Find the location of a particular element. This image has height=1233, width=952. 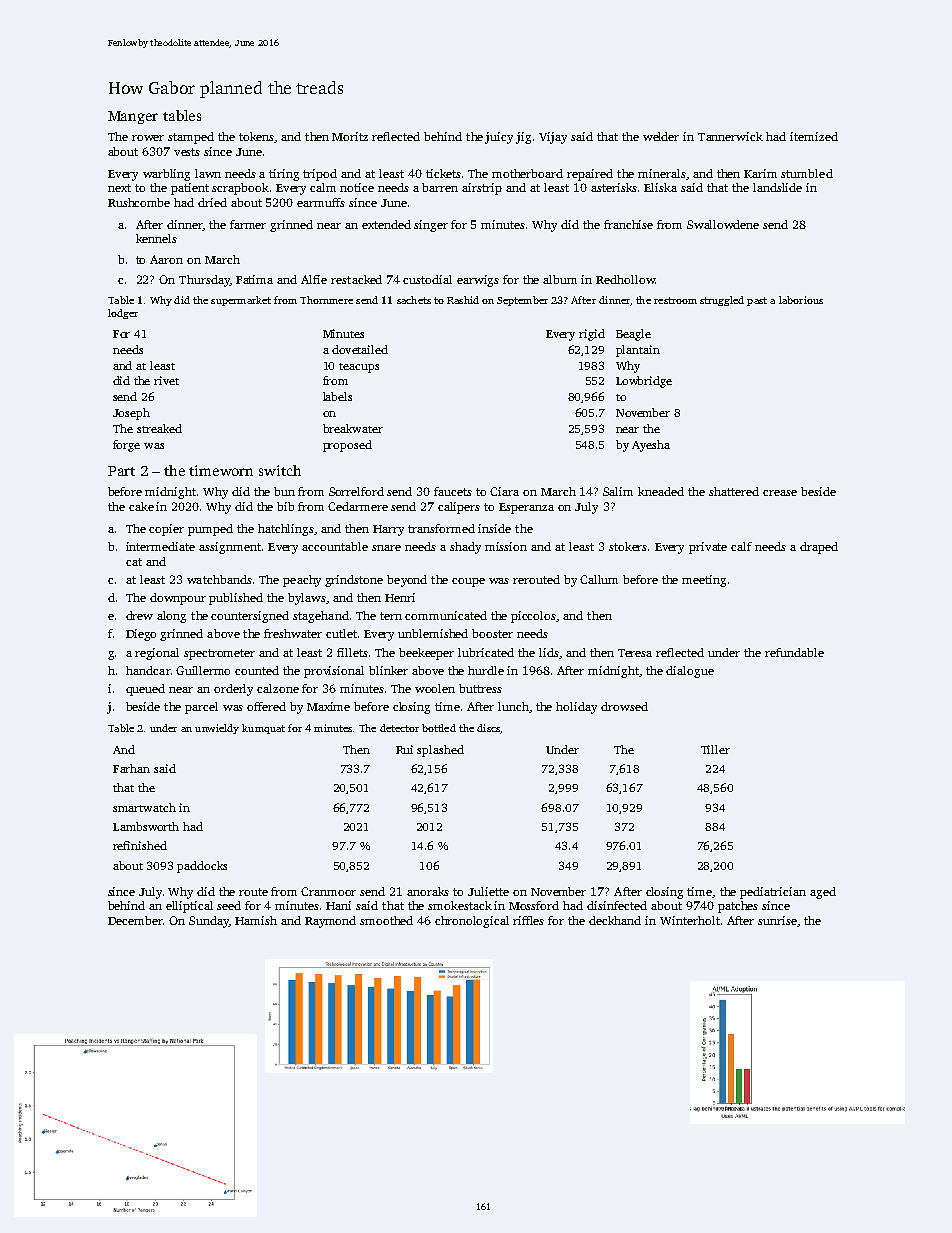

Farhan is located at coordinates (131, 768).
